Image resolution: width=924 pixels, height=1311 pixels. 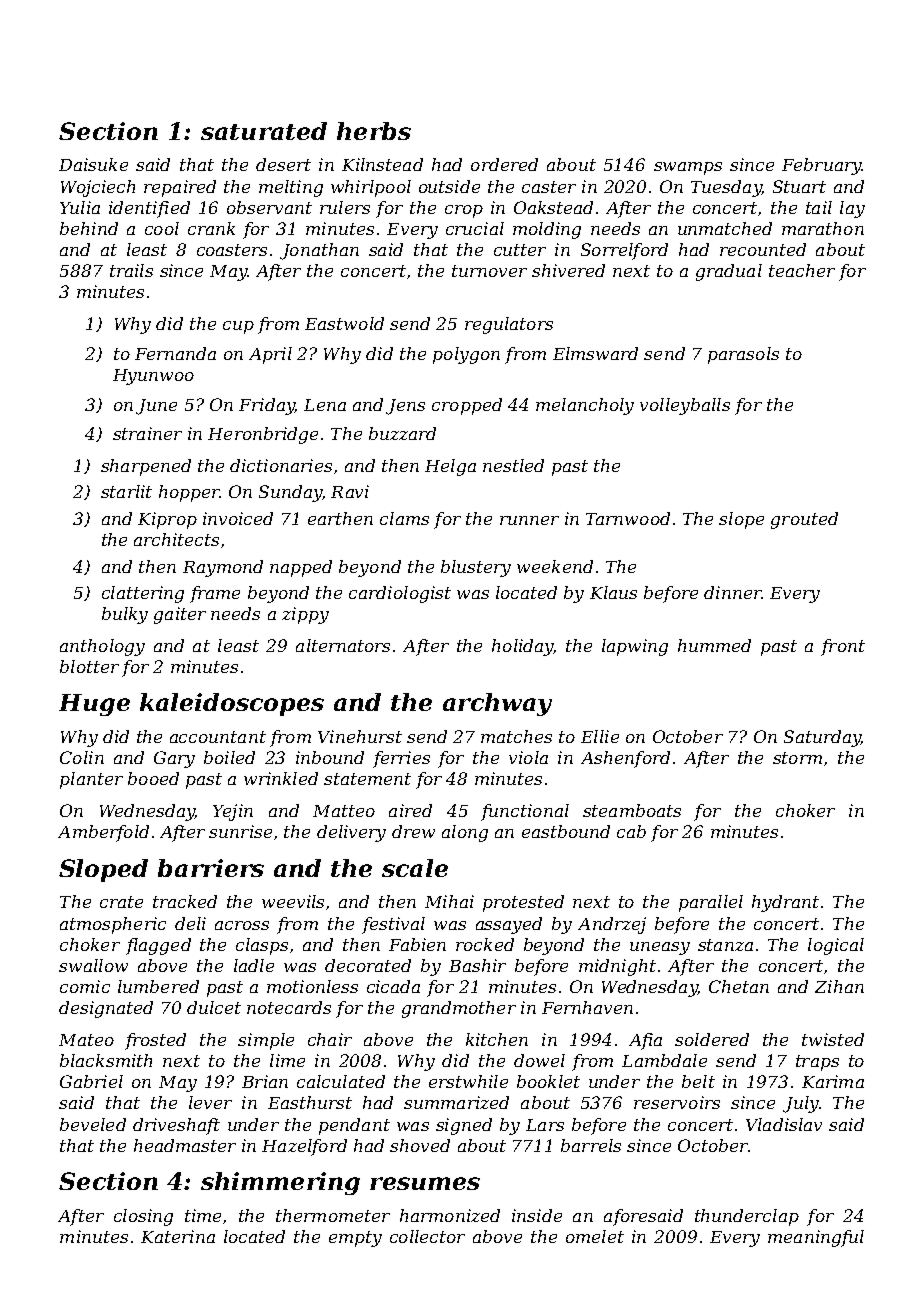 I want to click on assayed, so click(x=509, y=925).
